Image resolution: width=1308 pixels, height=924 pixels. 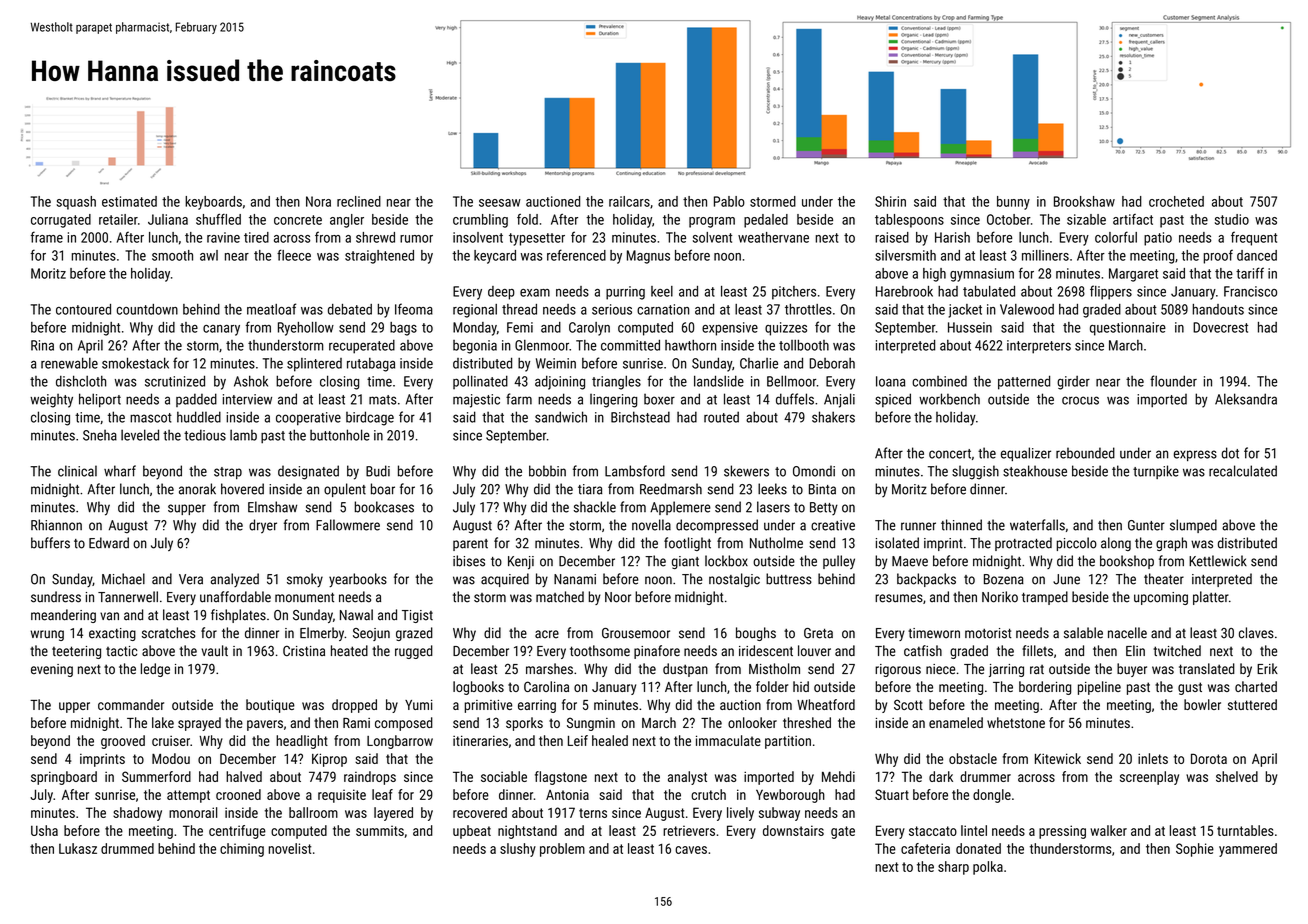 I want to click on seesaw, so click(x=500, y=203).
